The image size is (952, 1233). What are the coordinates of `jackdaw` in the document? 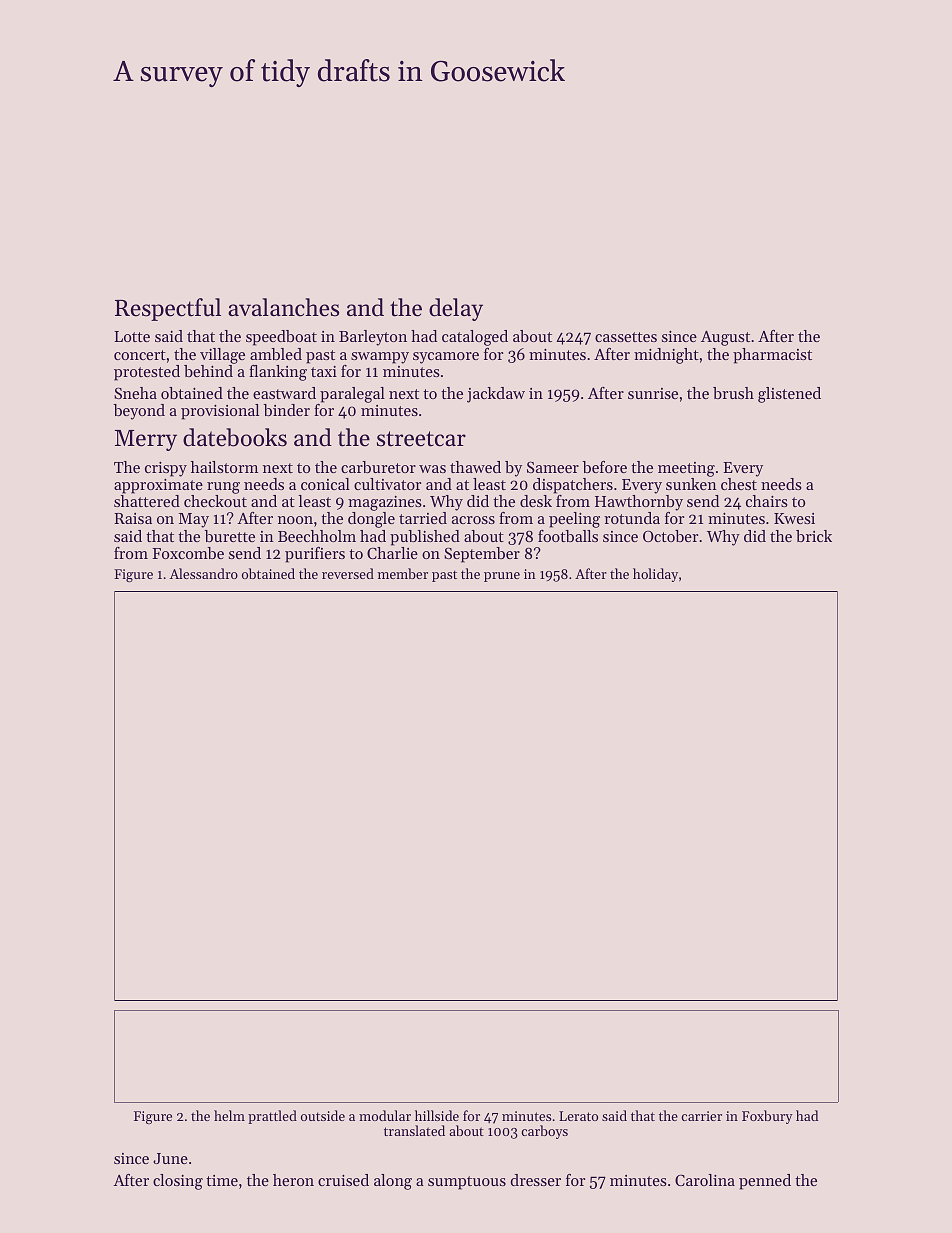 It's located at (496, 395).
